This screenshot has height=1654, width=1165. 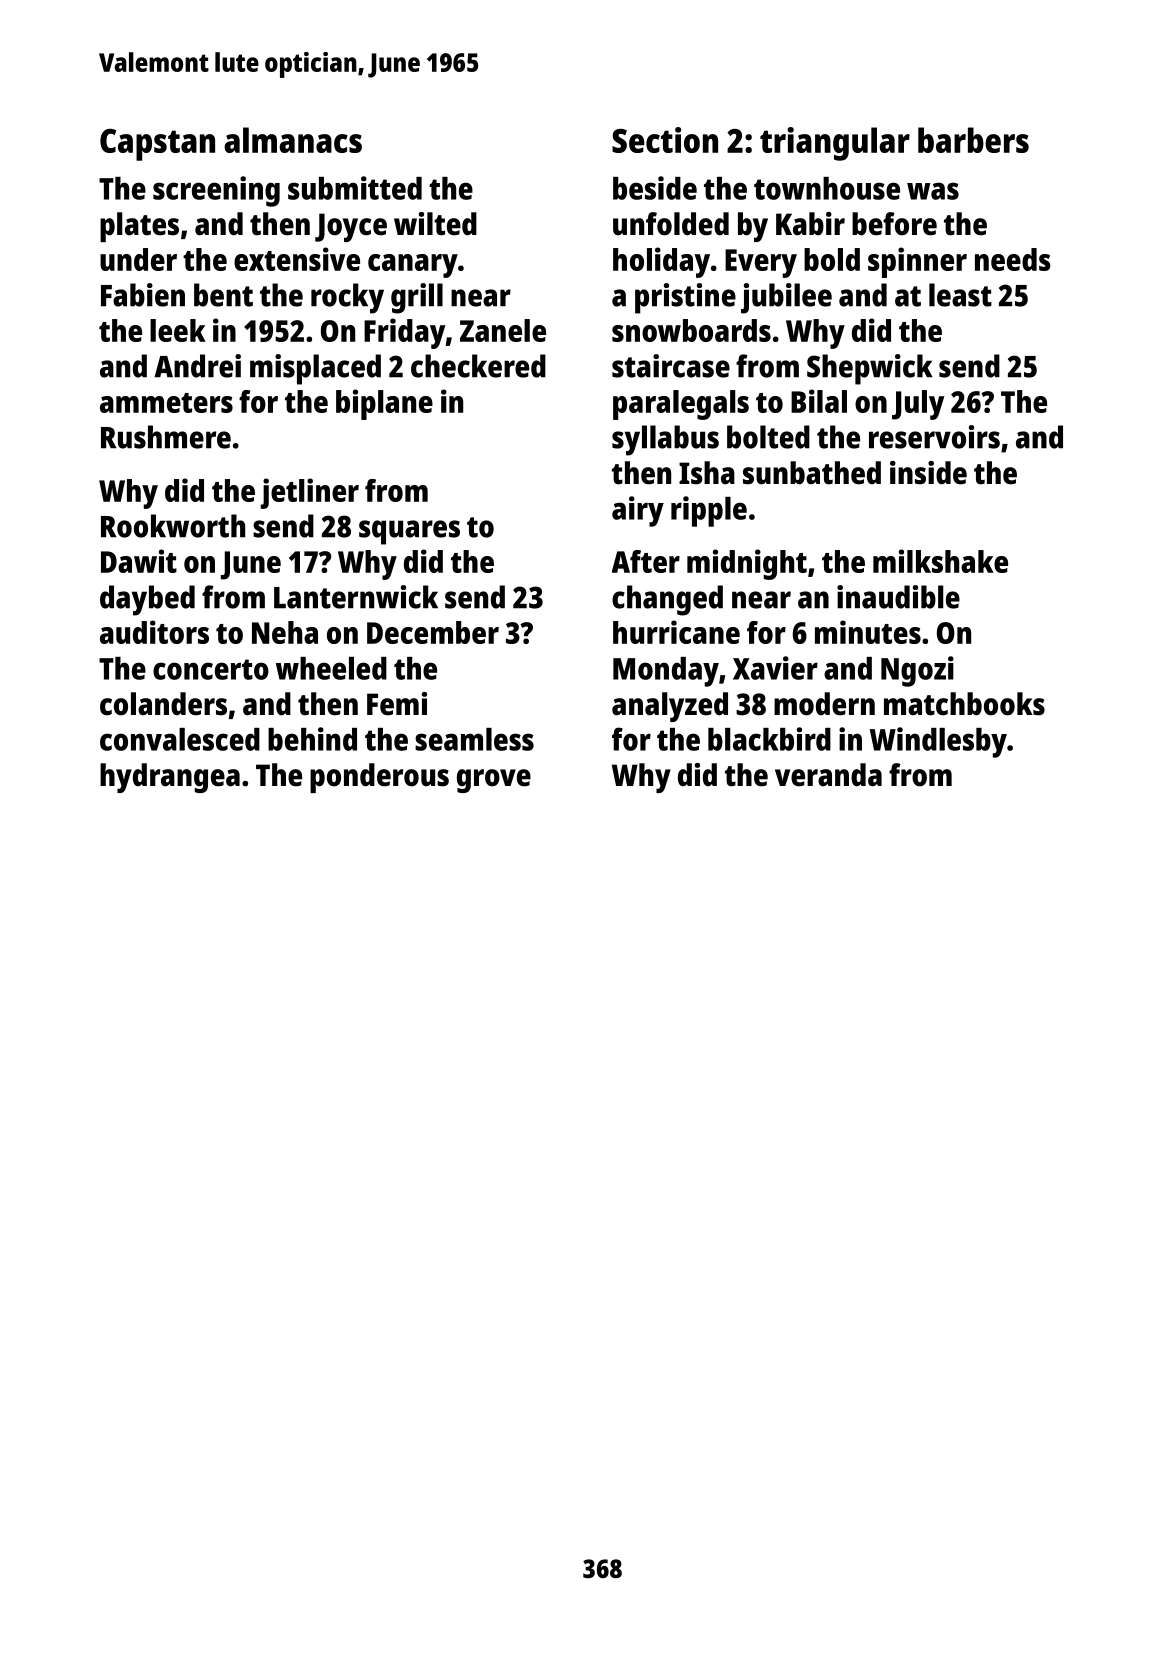 What do you see at coordinates (157, 145) in the screenshot?
I see `Capstan` at bounding box center [157, 145].
